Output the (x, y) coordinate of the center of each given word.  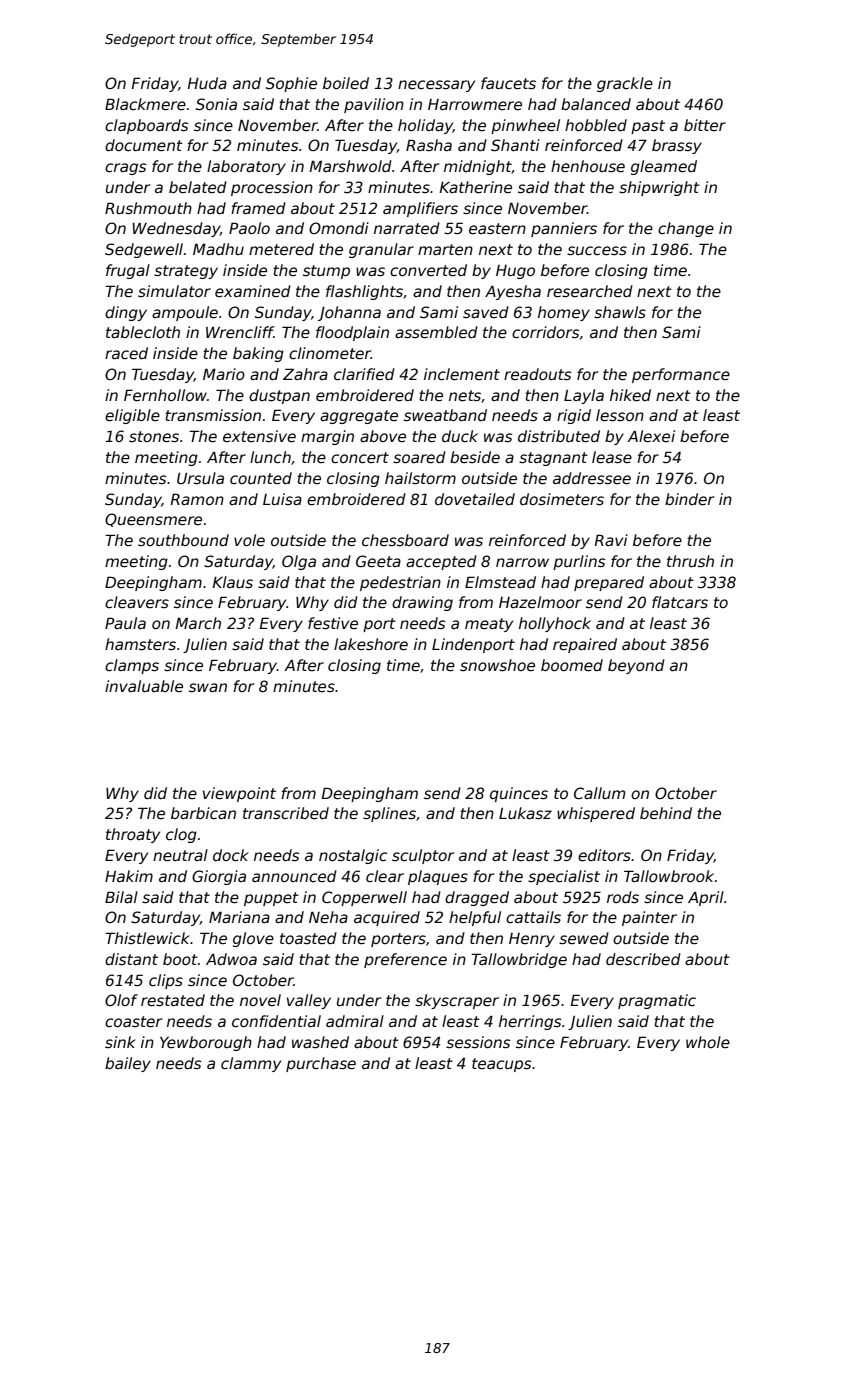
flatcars (680, 602)
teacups (502, 1065)
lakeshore (371, 644)
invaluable (144, 686)
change (686, 229)
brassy (677, 146)
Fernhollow (165, 395)
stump (326, 272)
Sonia (216, 104)
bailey (128, 1064)
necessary (436, 86)
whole (708, 1042)
